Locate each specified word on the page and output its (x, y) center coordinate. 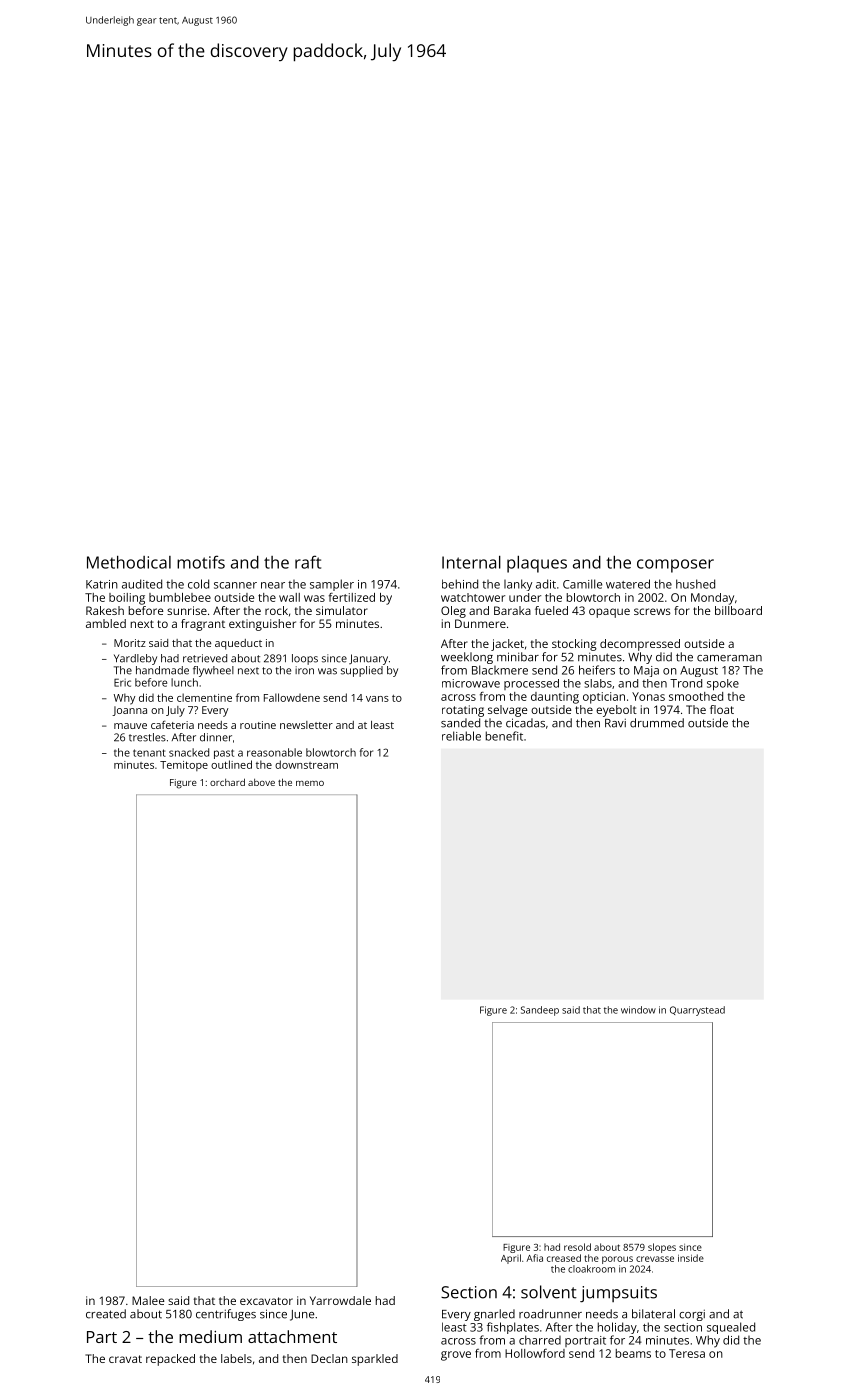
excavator (266, 1301)
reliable (461, 736)
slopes (662, 1248)
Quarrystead (697, 1011)
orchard (227, 782)
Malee (148, 1300)
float (722, 709)
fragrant (203, 625)
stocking (574, 645)
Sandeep (540, 1011)
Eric (122, 682)
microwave (471, 683)
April (511, 1259)
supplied (362, 671)
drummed (657, 723)
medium (210, 1336)
